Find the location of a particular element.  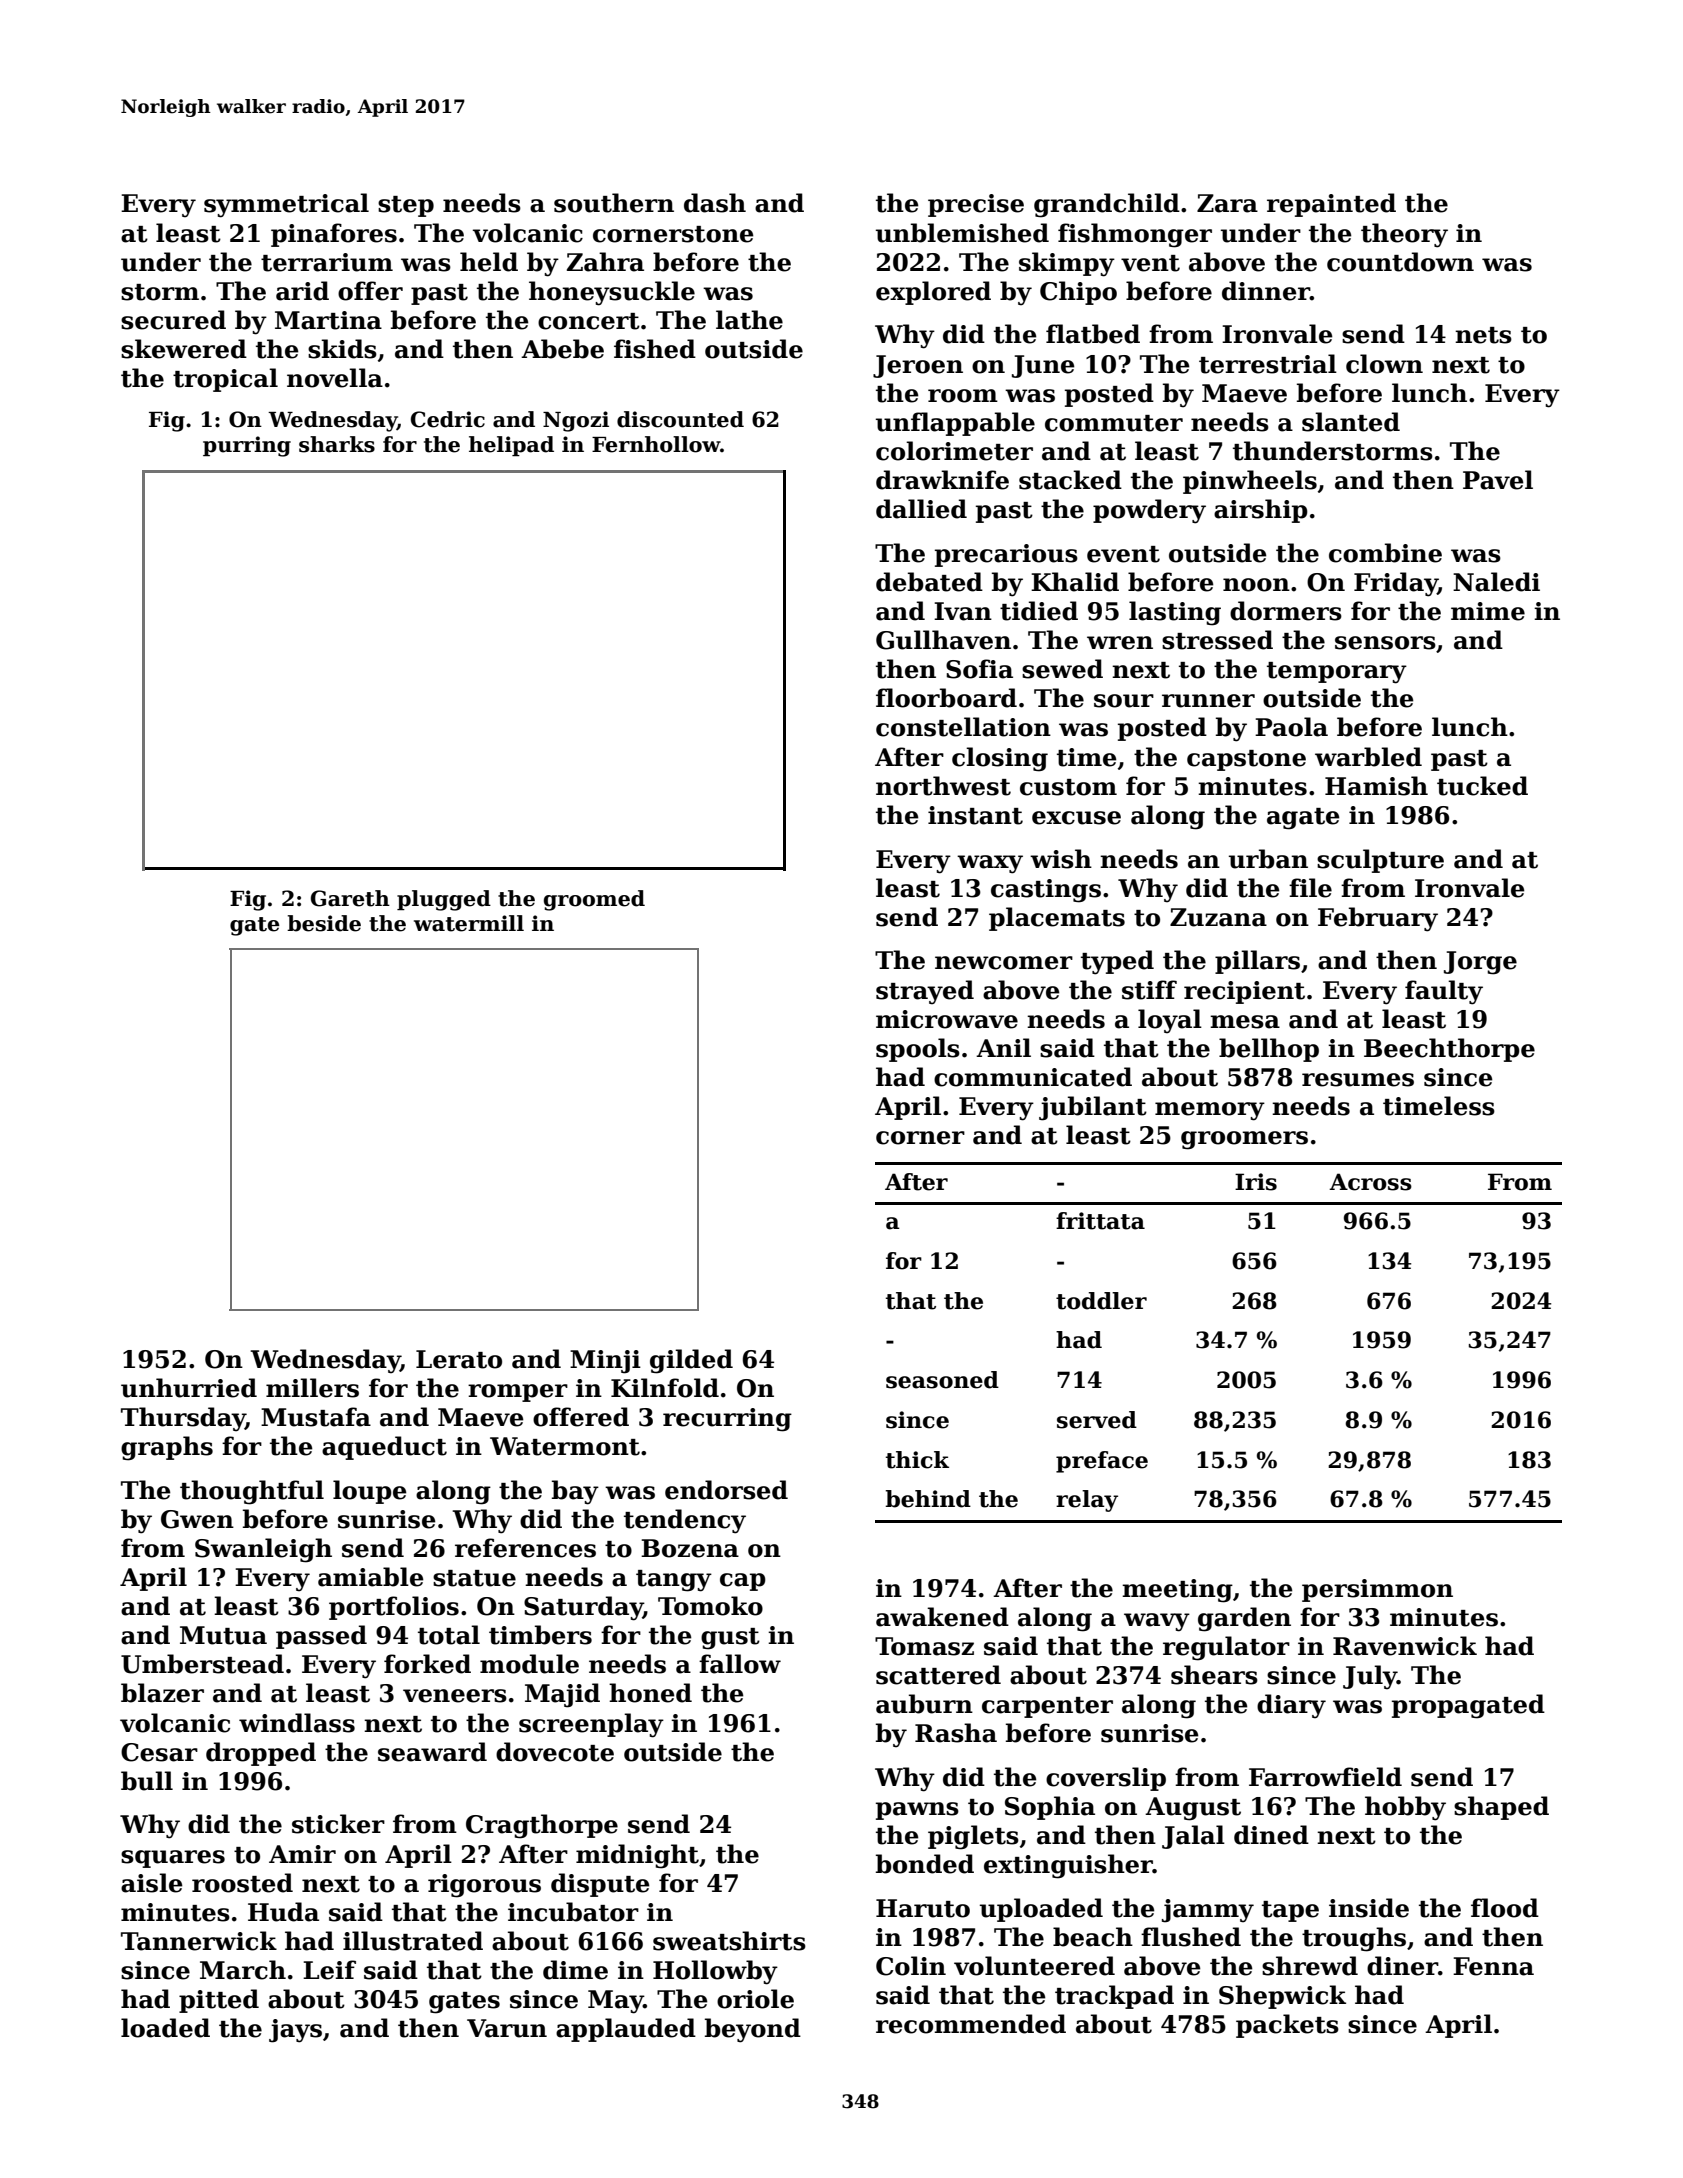

dash is located at coordinates (715, 203).
